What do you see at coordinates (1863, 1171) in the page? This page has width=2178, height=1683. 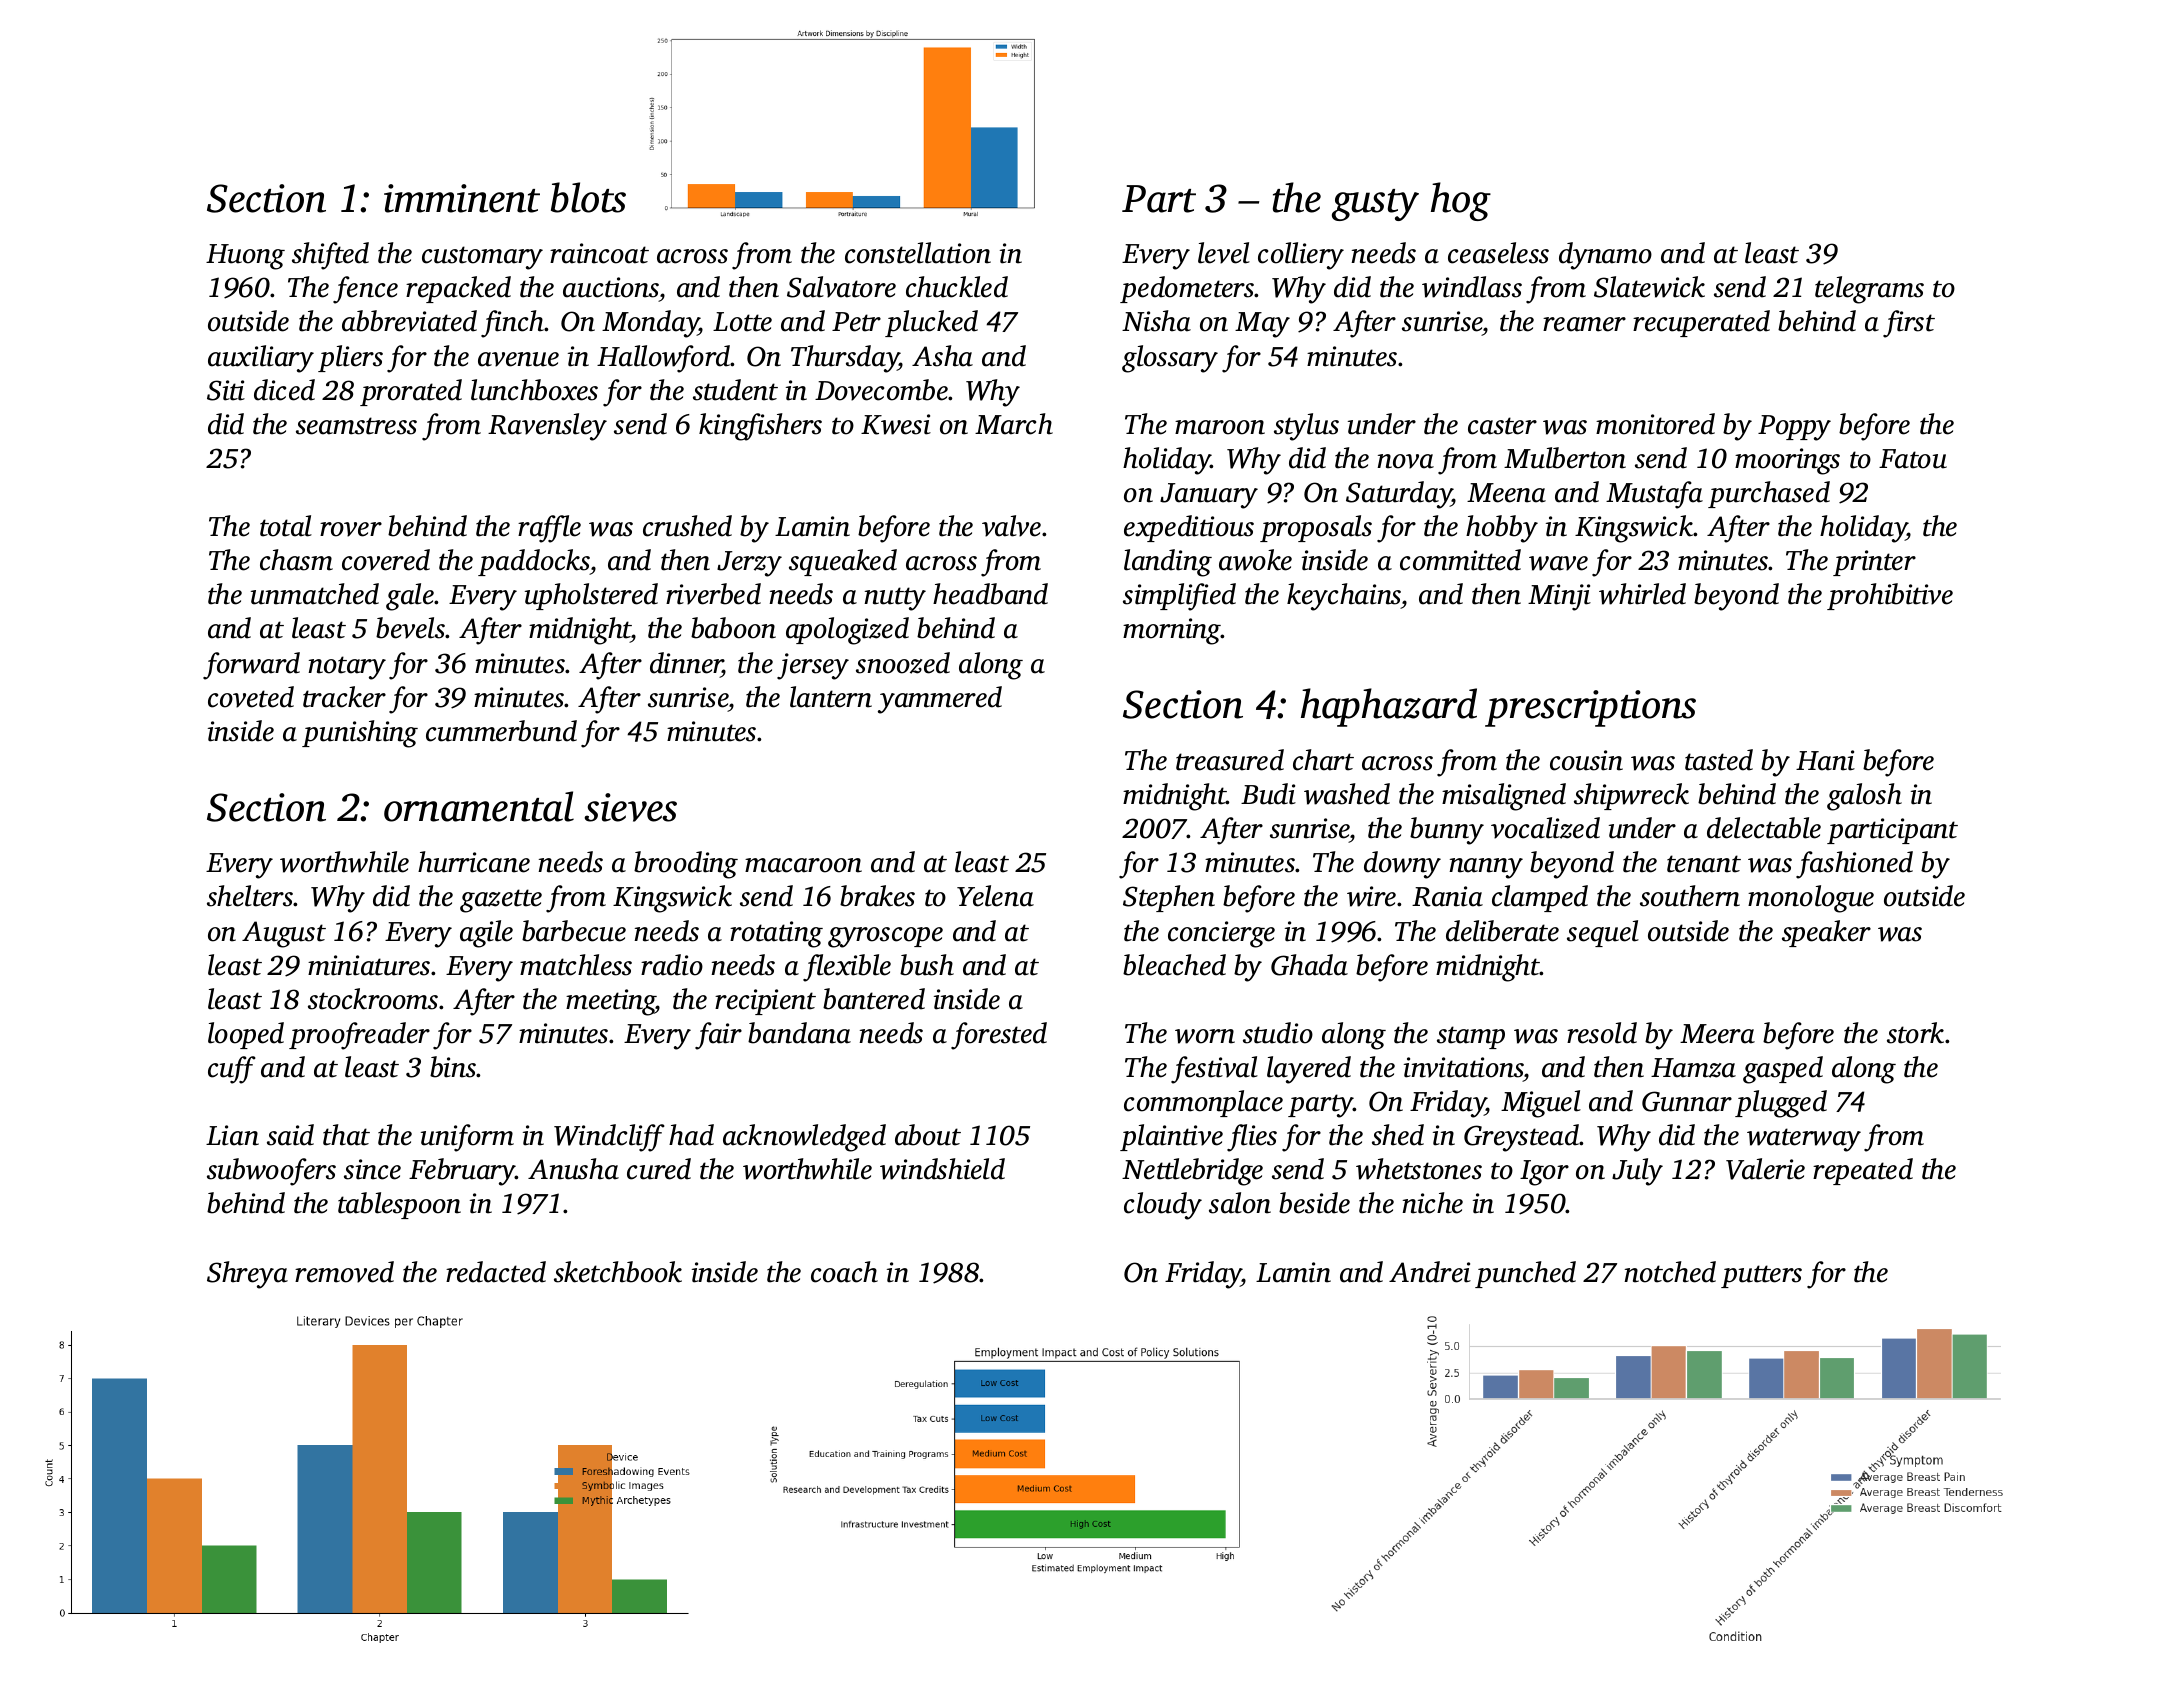 I see `repeated` at bounding box center [1863, 1171].
